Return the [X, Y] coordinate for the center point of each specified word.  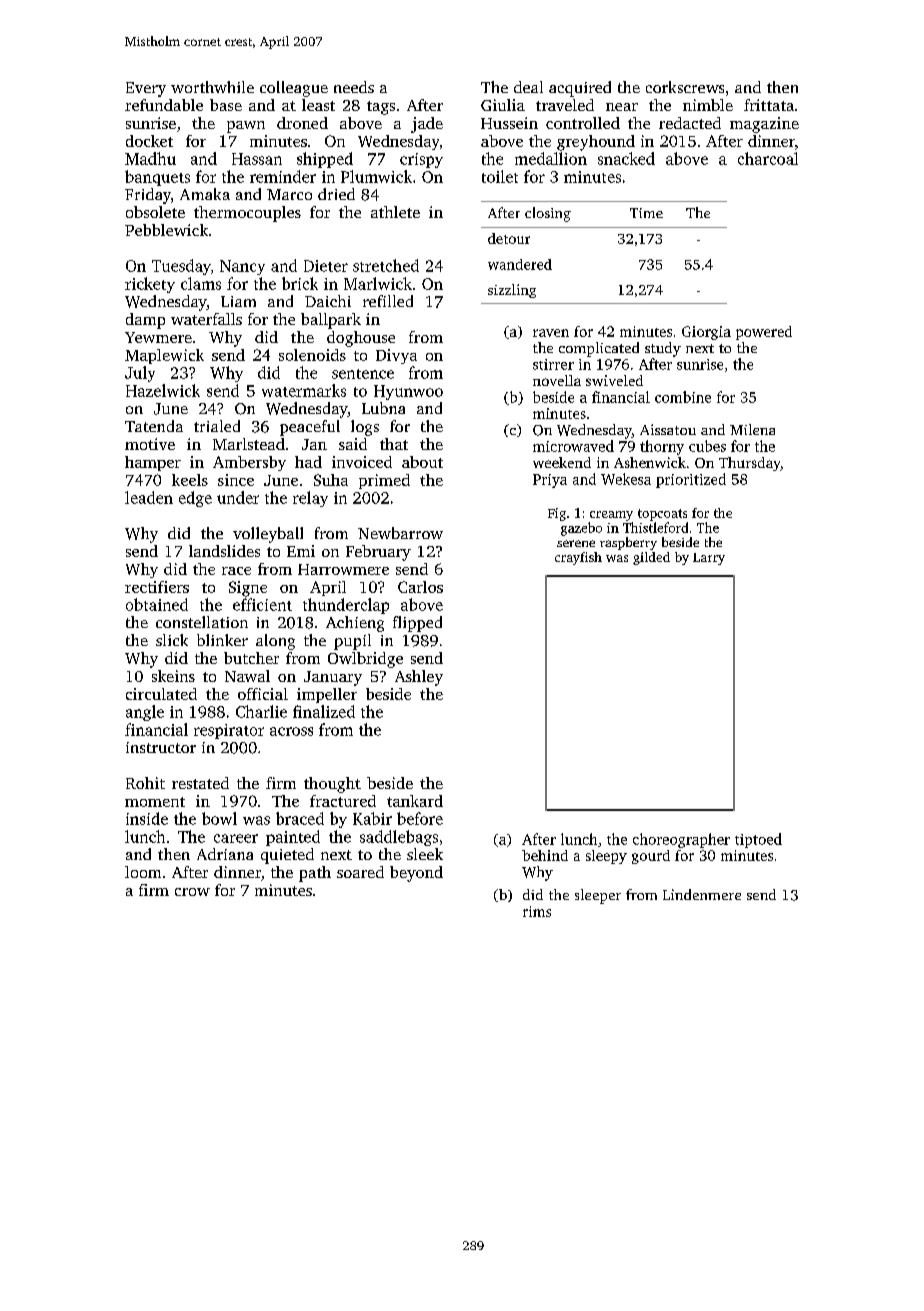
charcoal [768, 158]
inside [147, 818]
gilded [651, 558]
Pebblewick [166, 230]
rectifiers [157, 587]
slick [172, 640]
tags [381, 108]
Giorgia [706, 333]
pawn [246, 127]
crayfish [578, 558]
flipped [417, 624]
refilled [388, 301]
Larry [709, 559]
